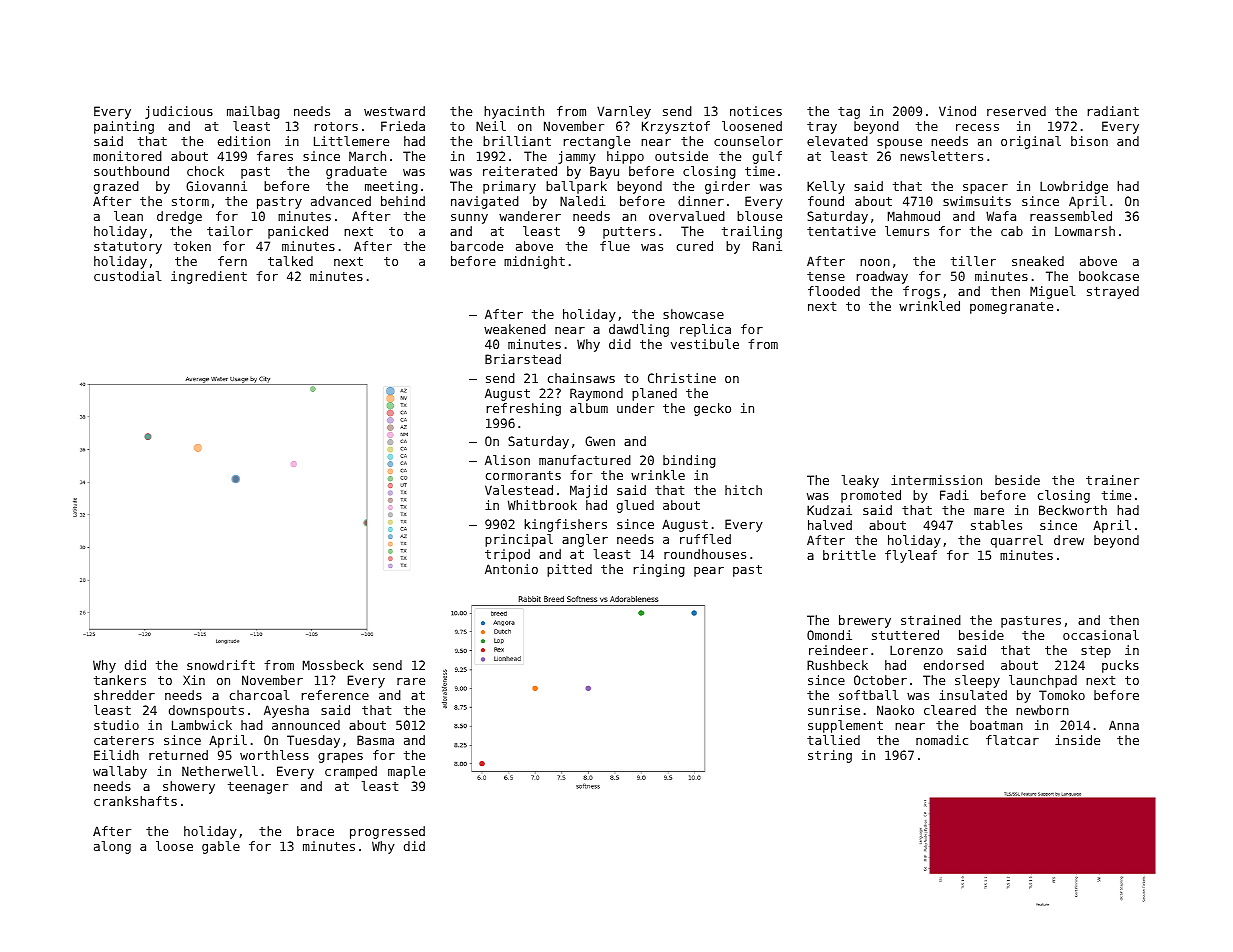 Image resolution: width=1233 pixels, height=952 pixels. What do you see at coordinates (1073, 510) in the screenshot?
I see `Beckworth` at bounding box center [1073, 510].
